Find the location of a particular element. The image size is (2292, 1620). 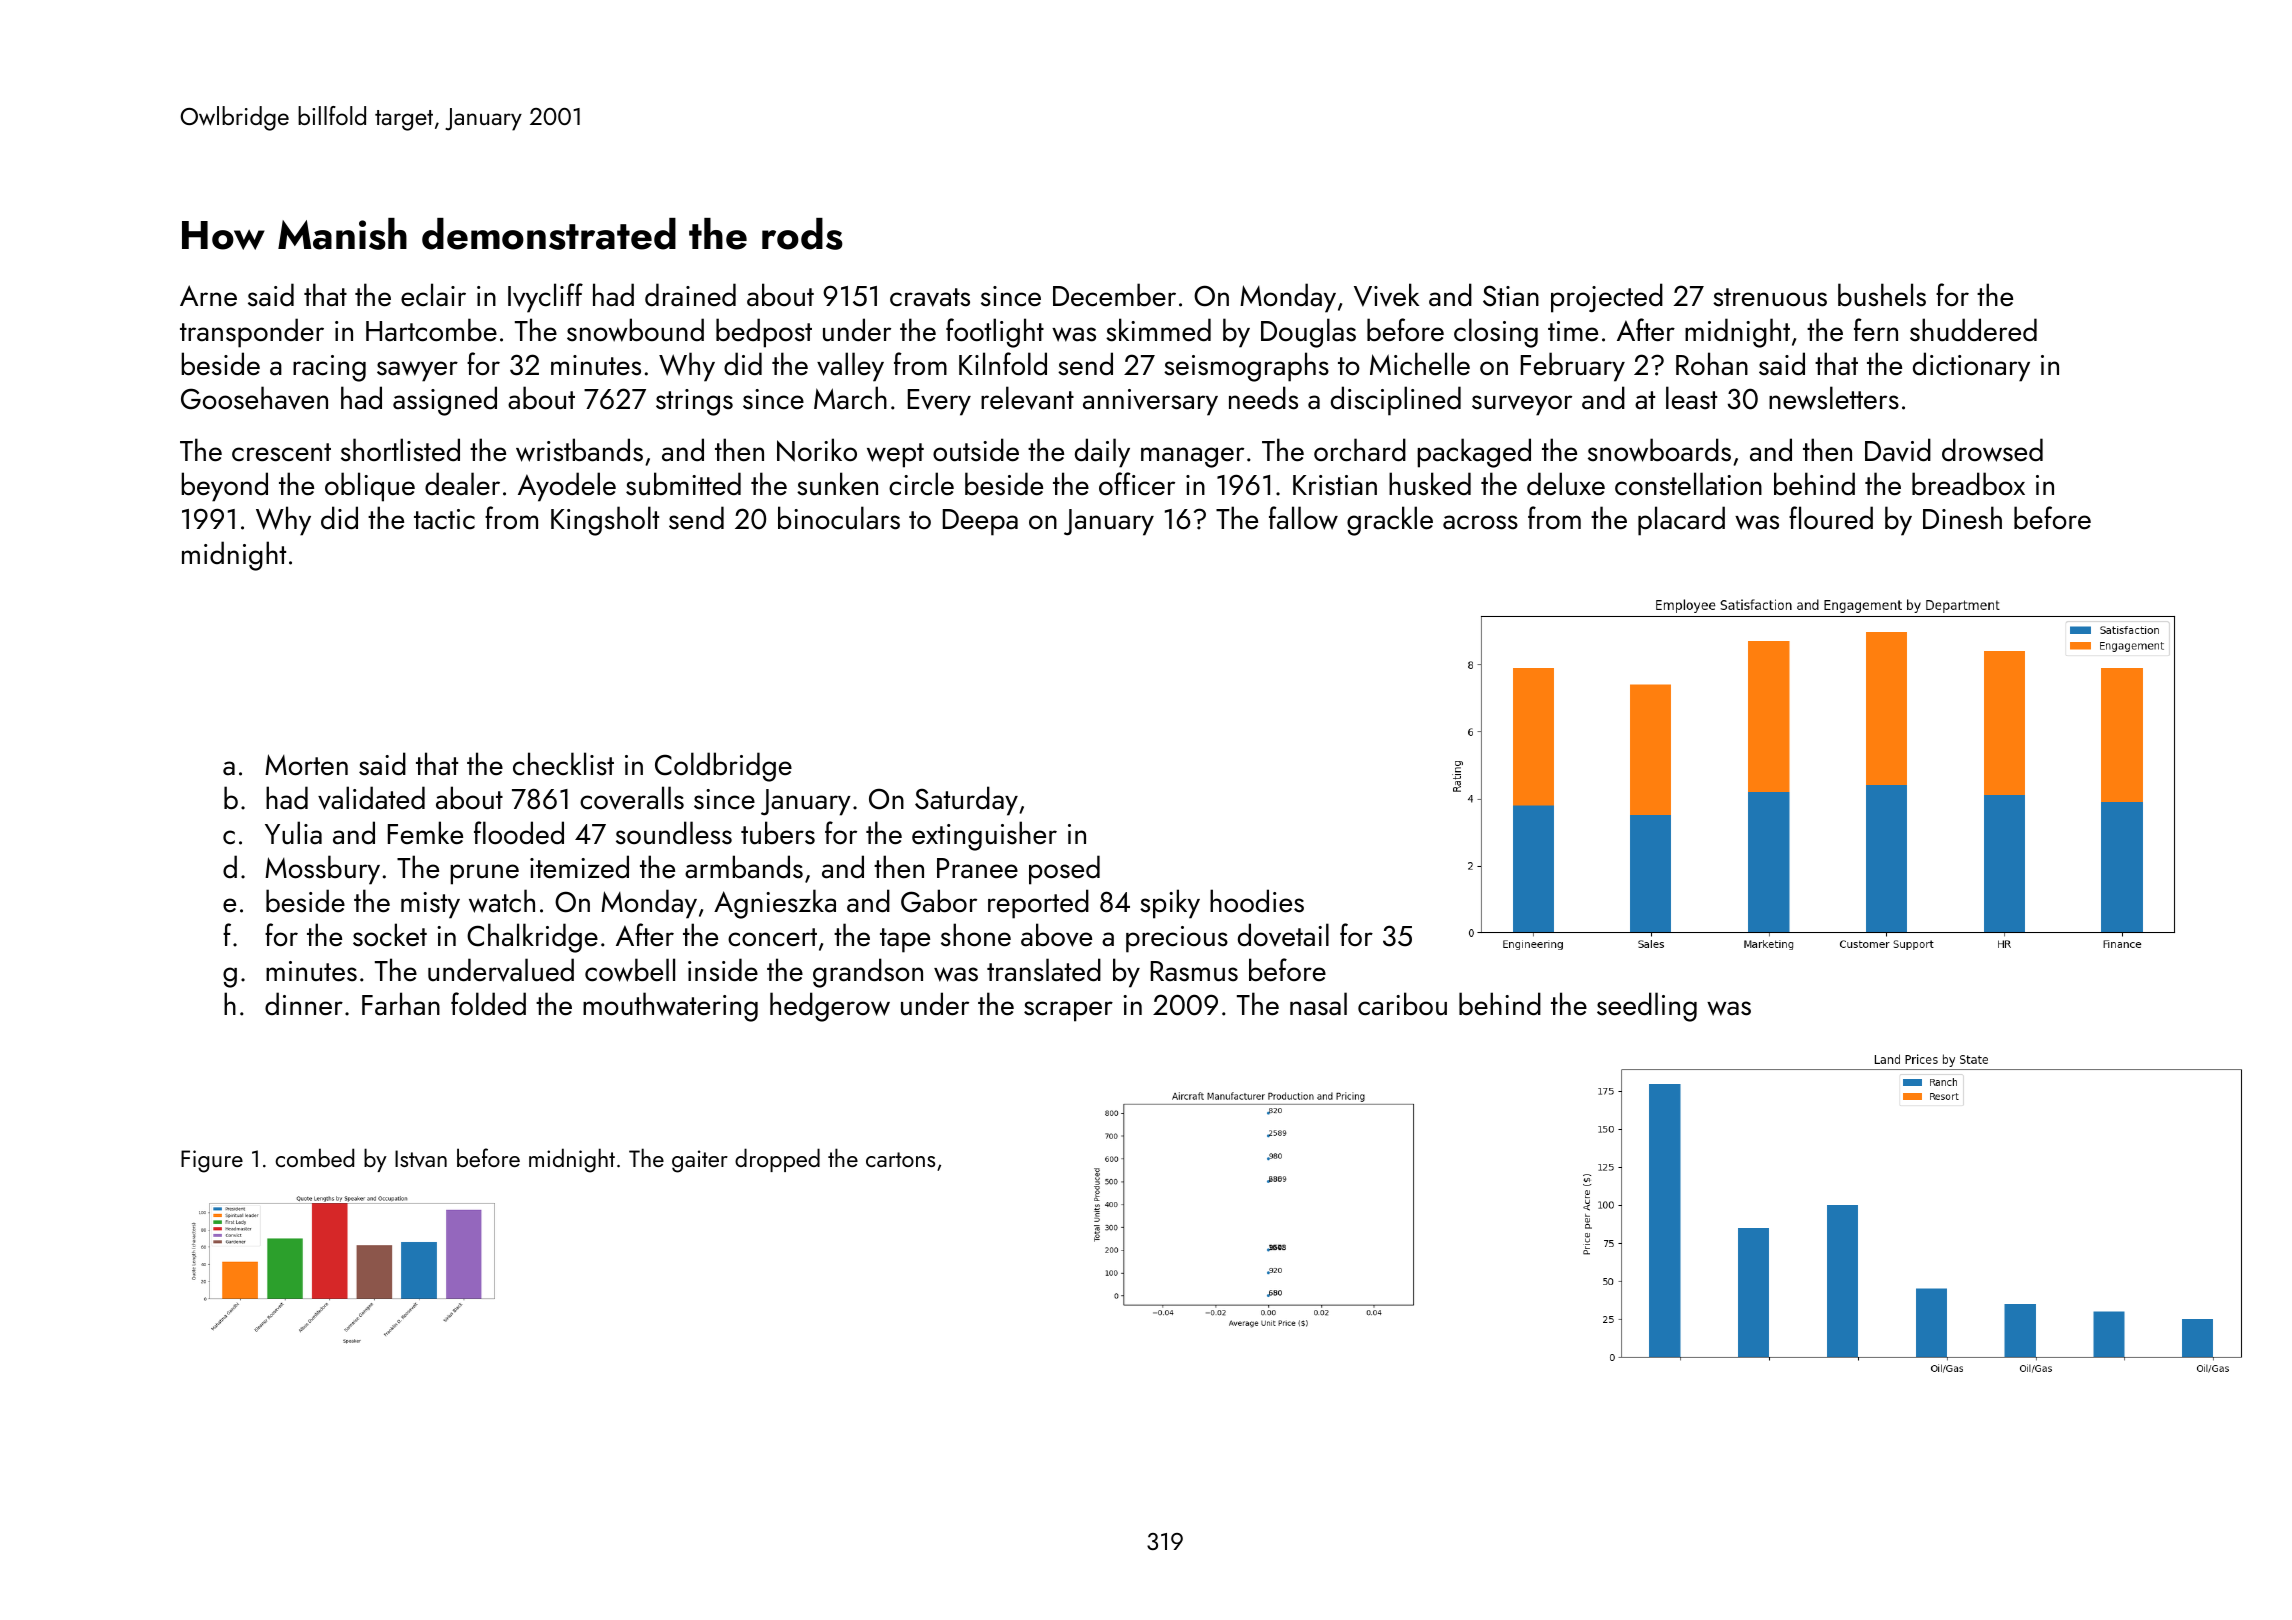

prune is located at coordinates (484, 874).
